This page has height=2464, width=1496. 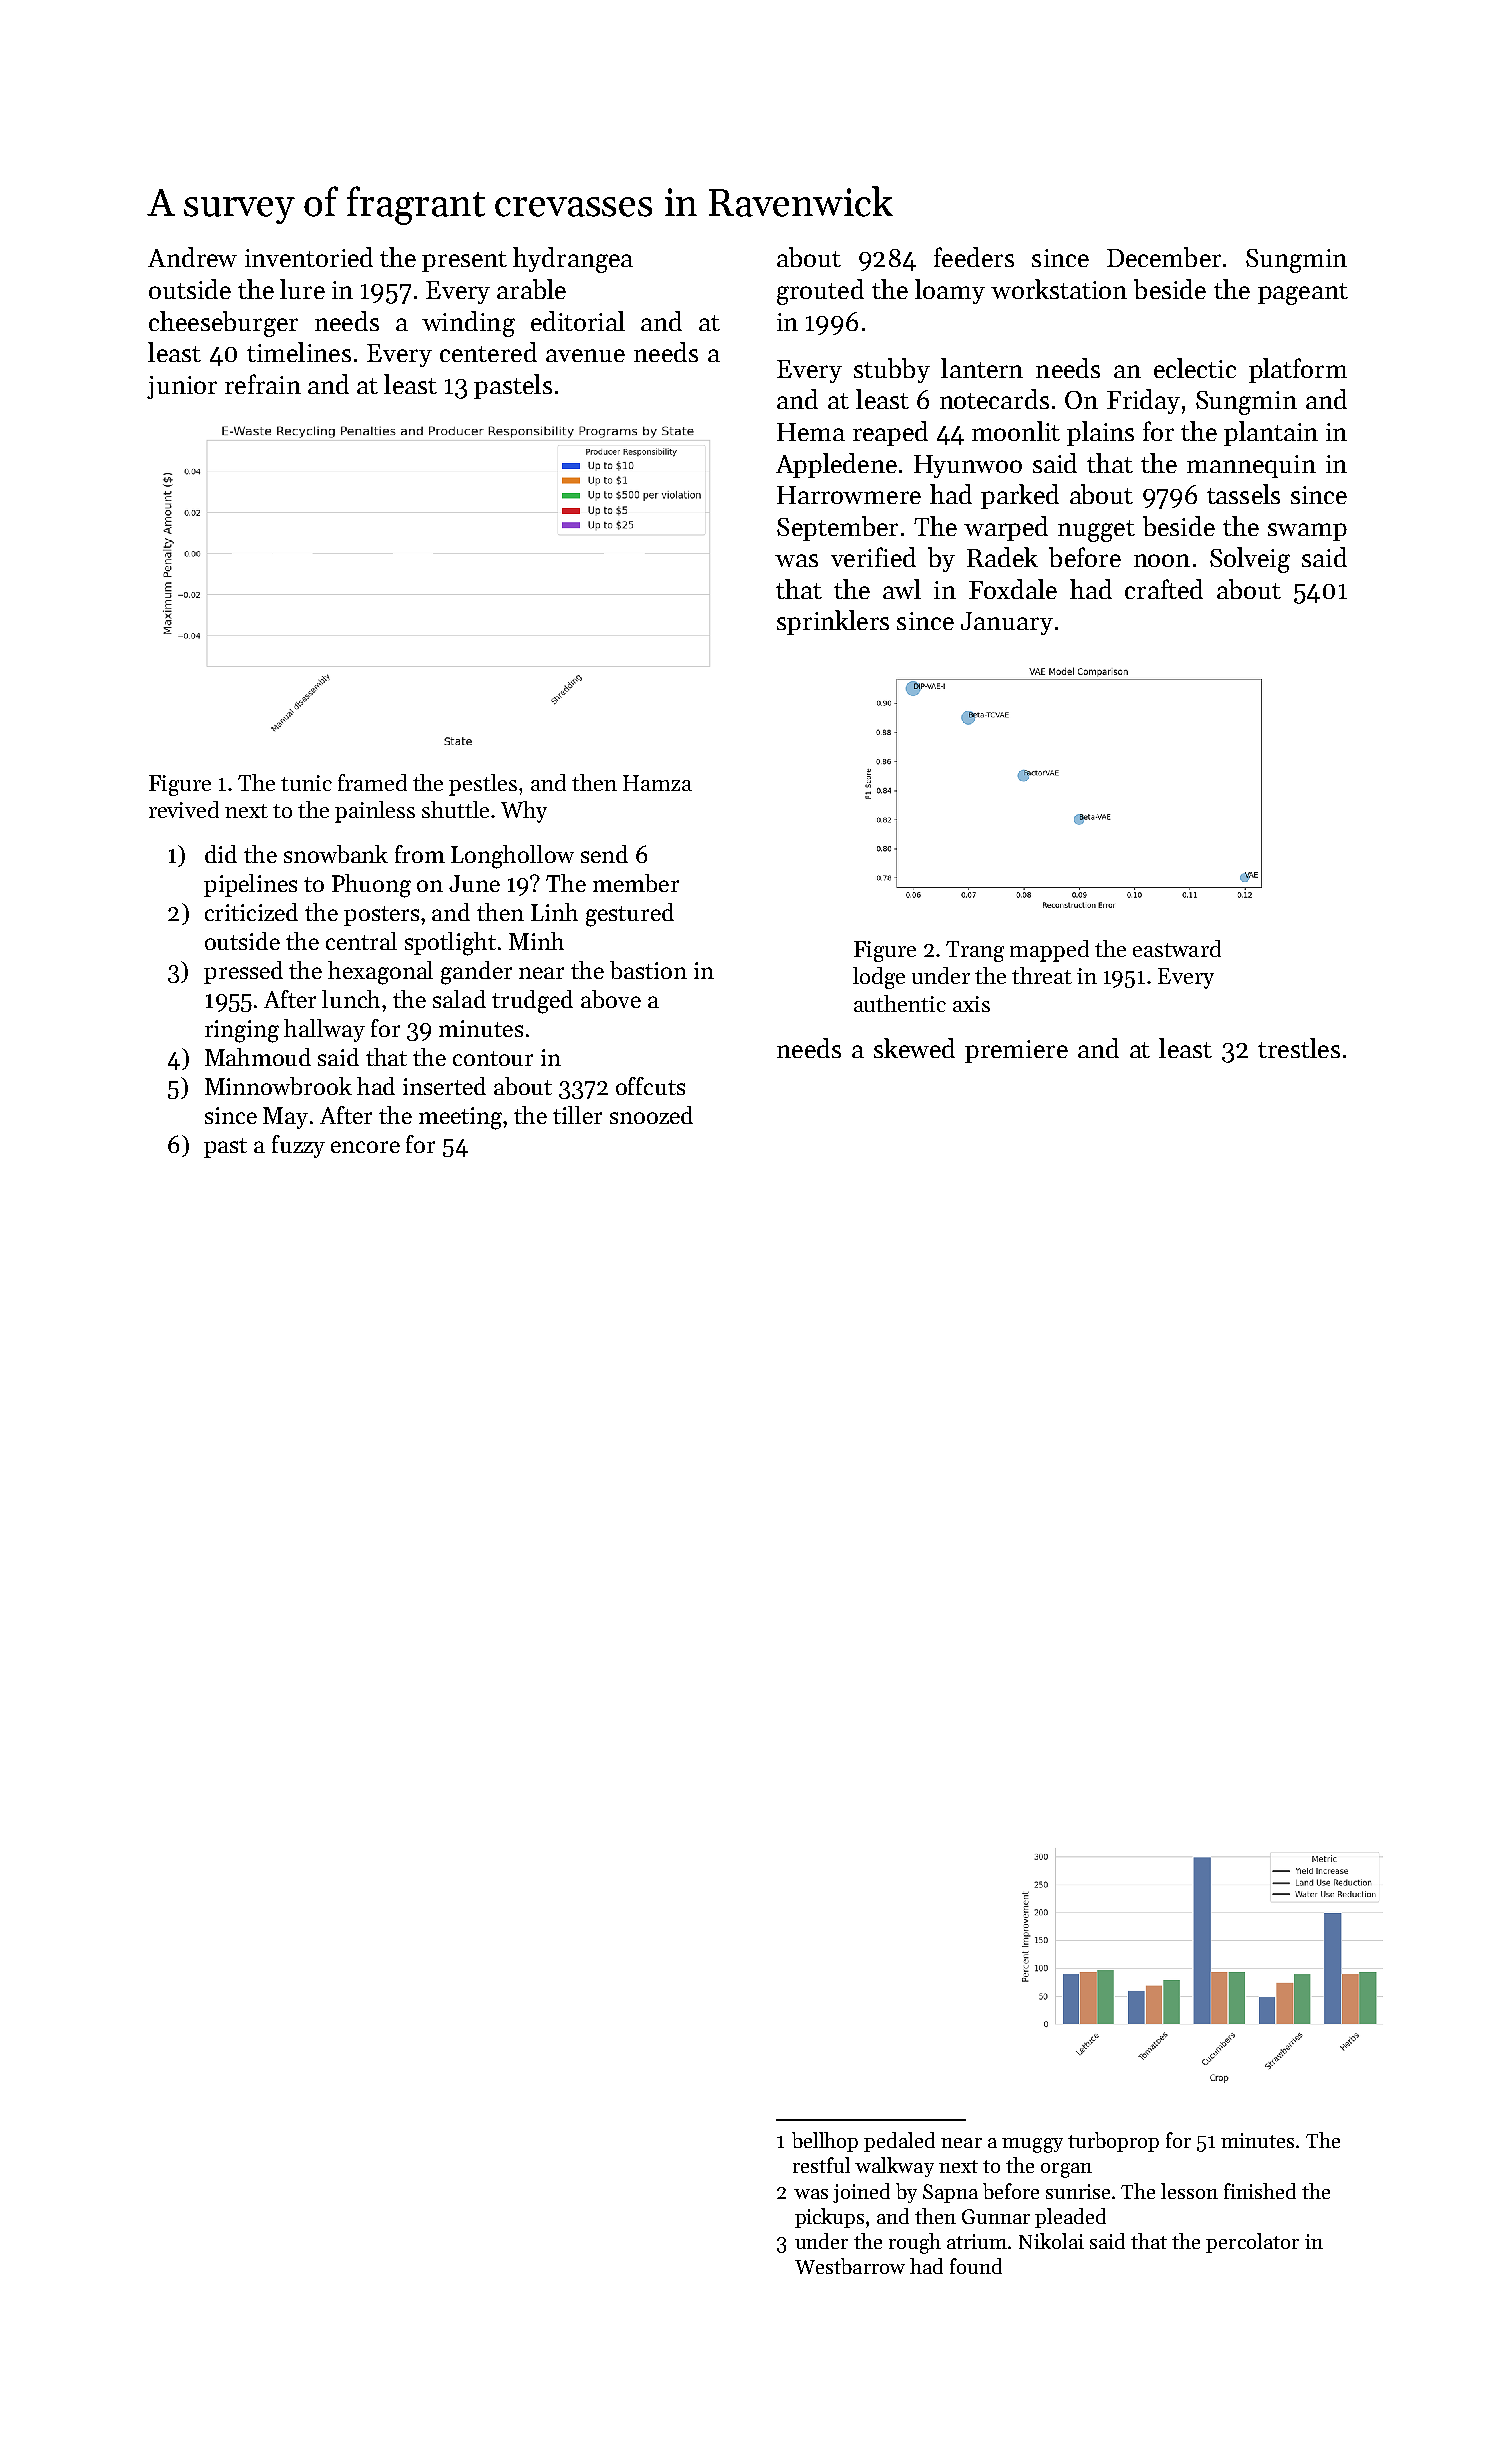 What do you see at coordinates (914, 1048) in the page?
I see `skewed` at bounding box center [914, 1048].
